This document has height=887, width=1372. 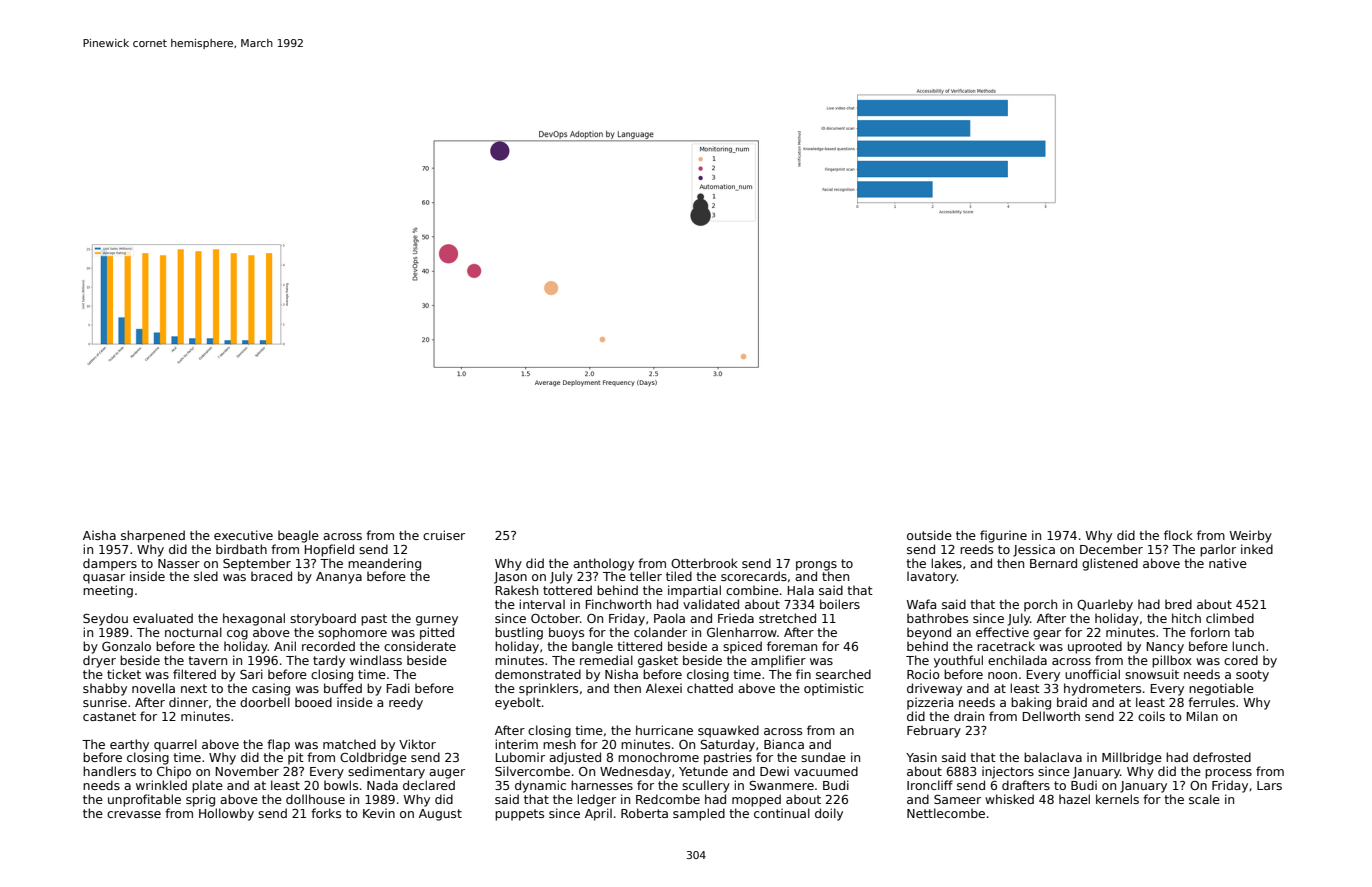 What do you see at coordinates (1178, 604) in the document?
I see `bred` at bounding box center [1178, 604].
